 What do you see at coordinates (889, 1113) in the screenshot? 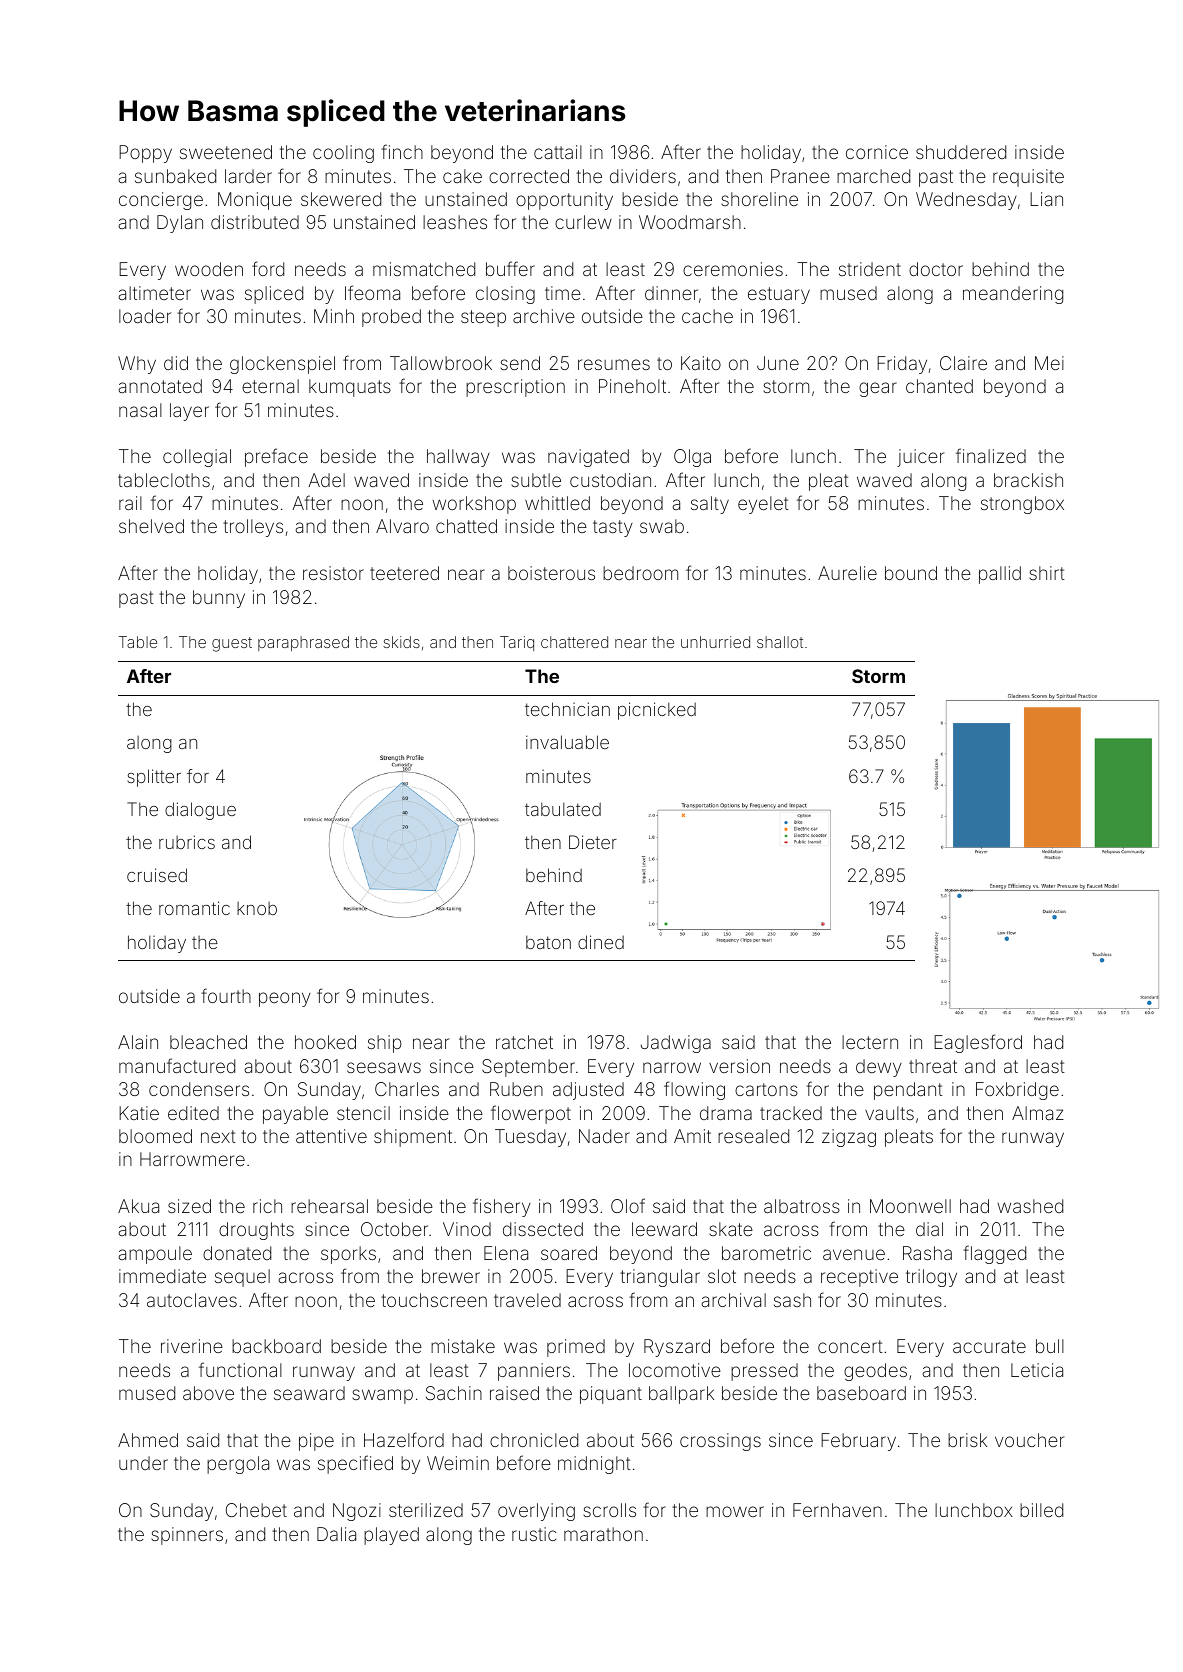
I see `vaults` at bounding box center [889, 1113].
